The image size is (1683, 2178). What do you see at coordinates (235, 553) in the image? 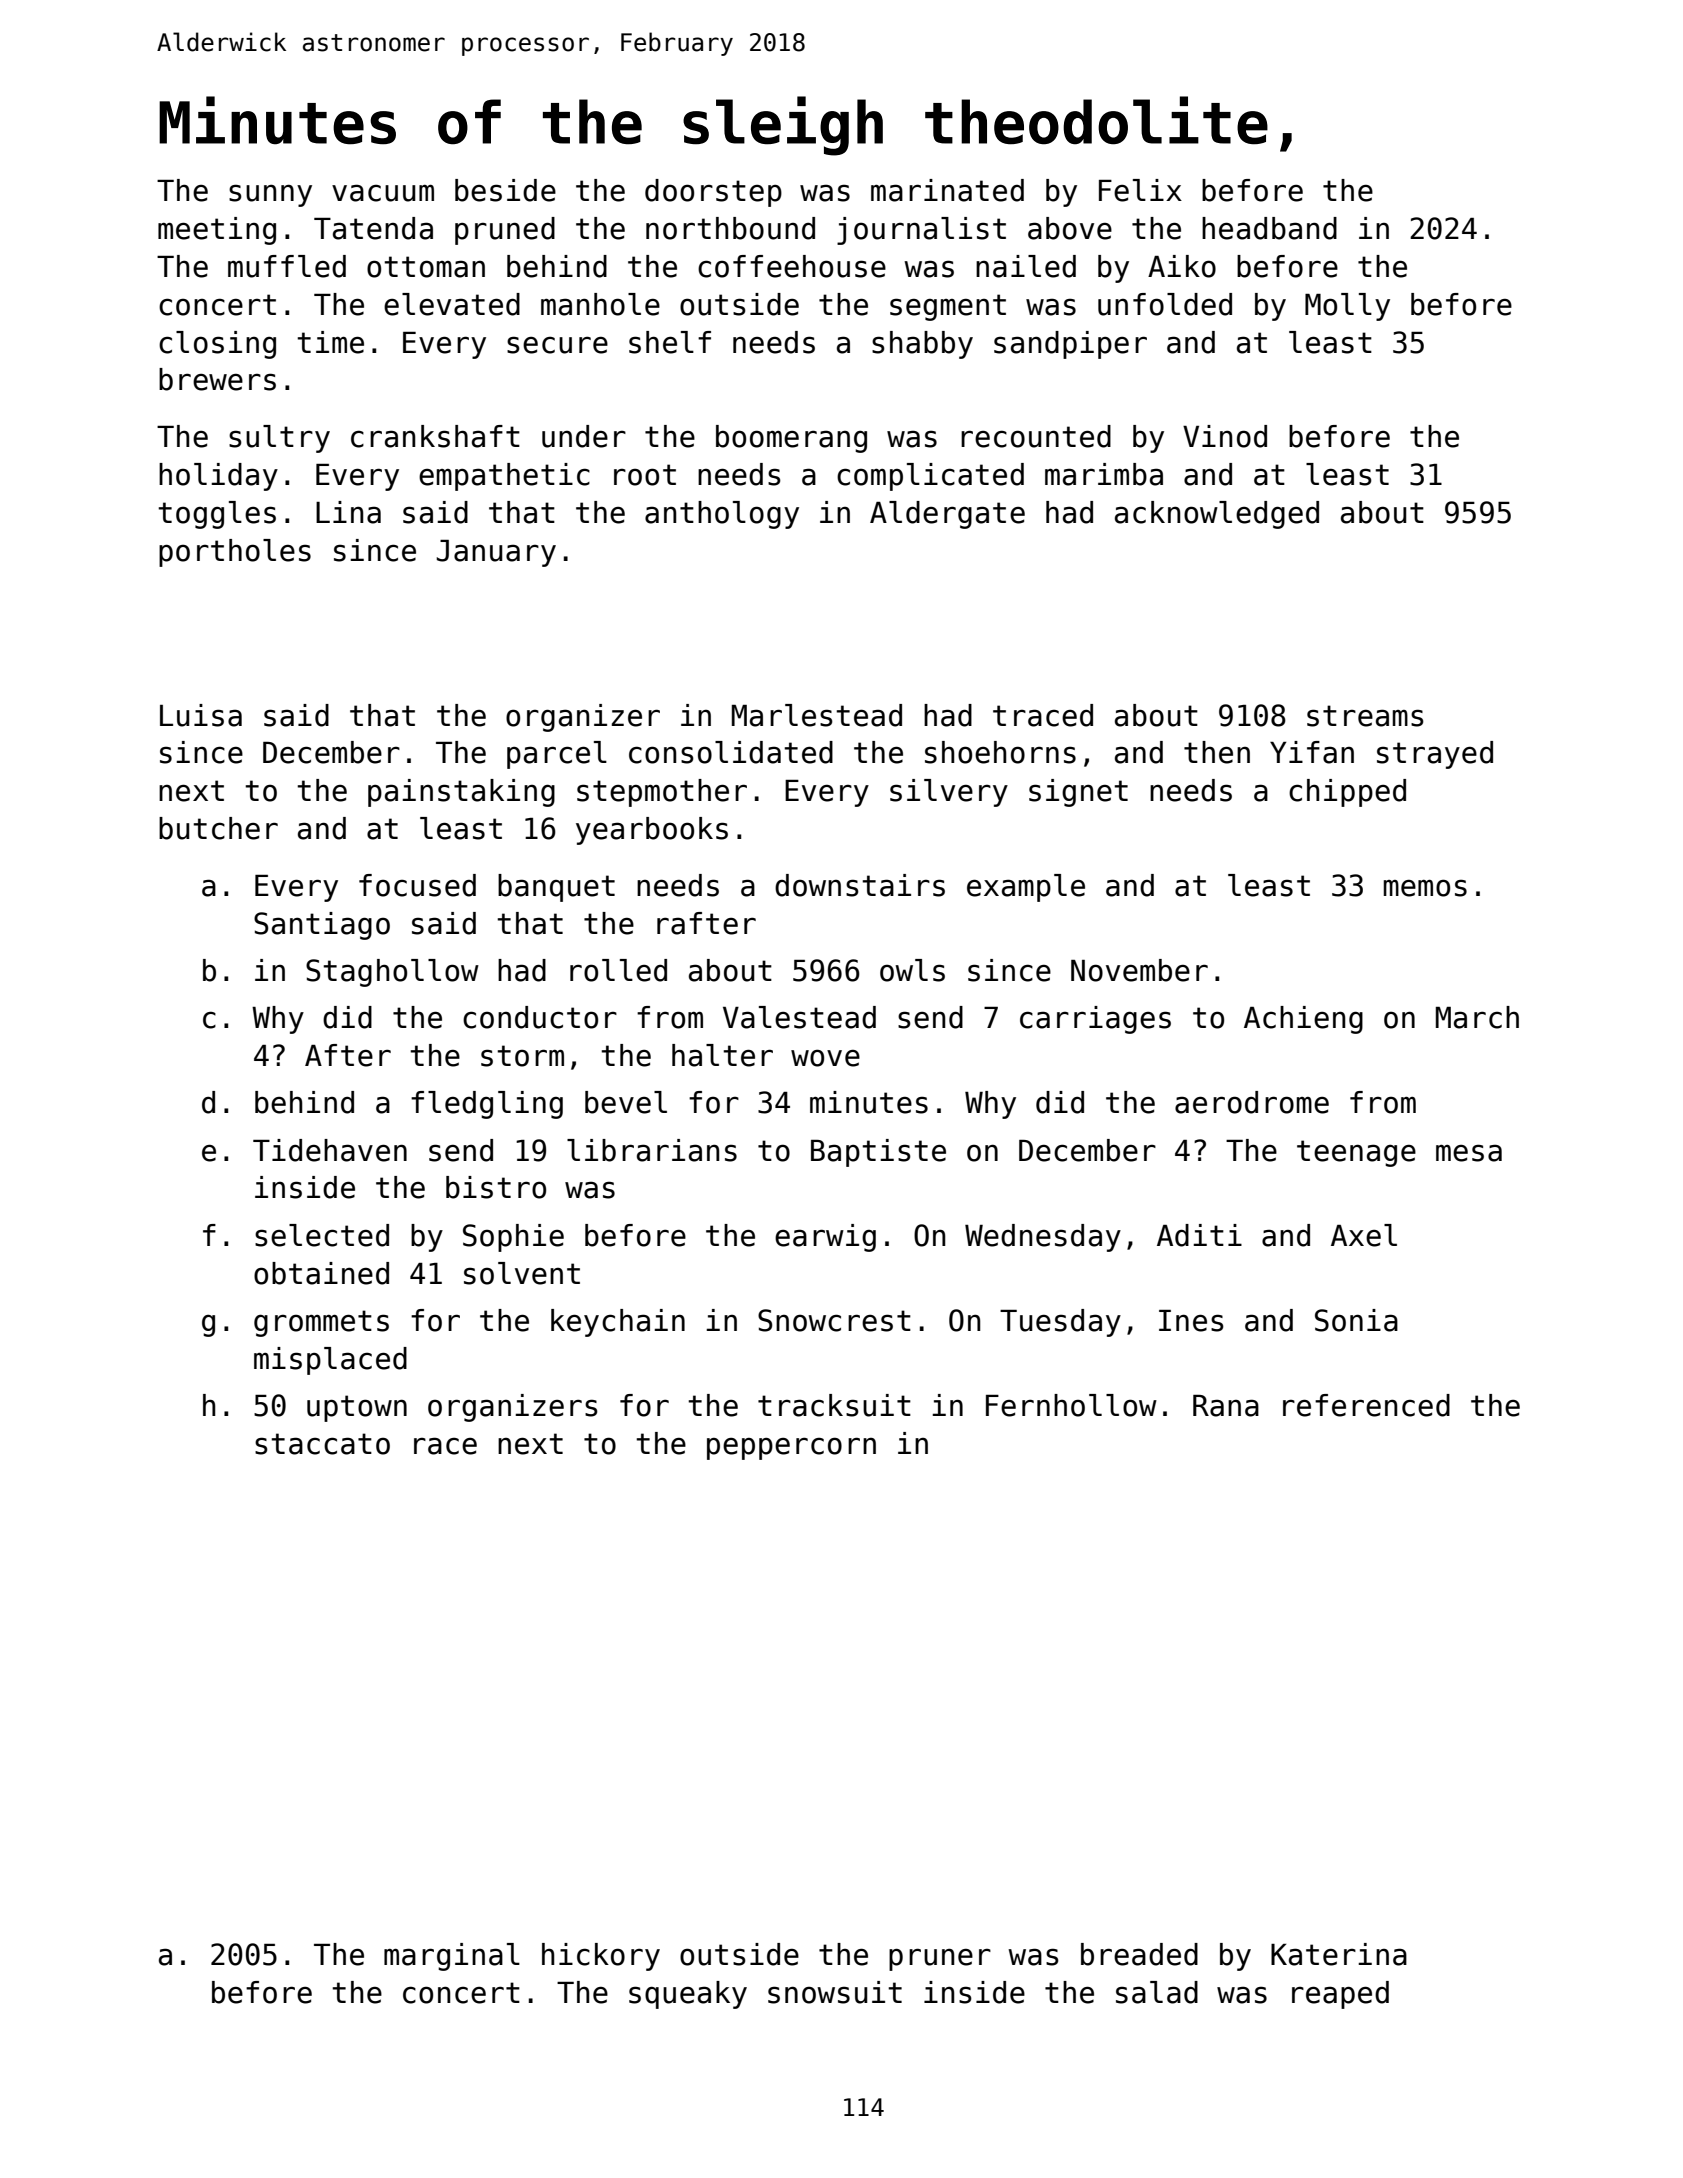
I see `portholes` at bounding box center [235, 553].
